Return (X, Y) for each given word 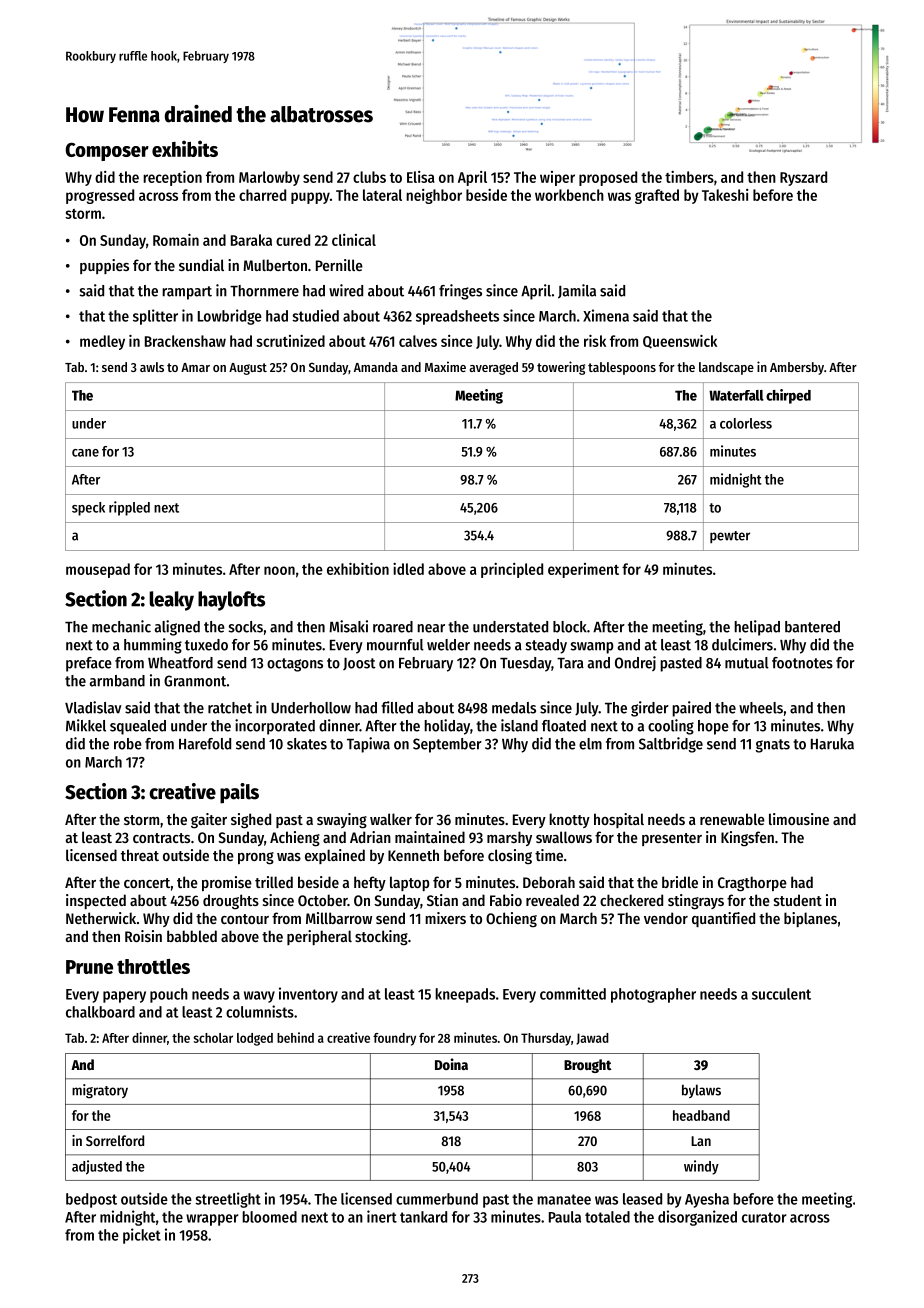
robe (128, 744)
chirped (788, 396)
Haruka (832, 744)
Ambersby (797, 368)
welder (448, 645)
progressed (100, 196)
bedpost (91, 1200)
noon (279, 570)
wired (346, 290)
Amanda (376, 367)
